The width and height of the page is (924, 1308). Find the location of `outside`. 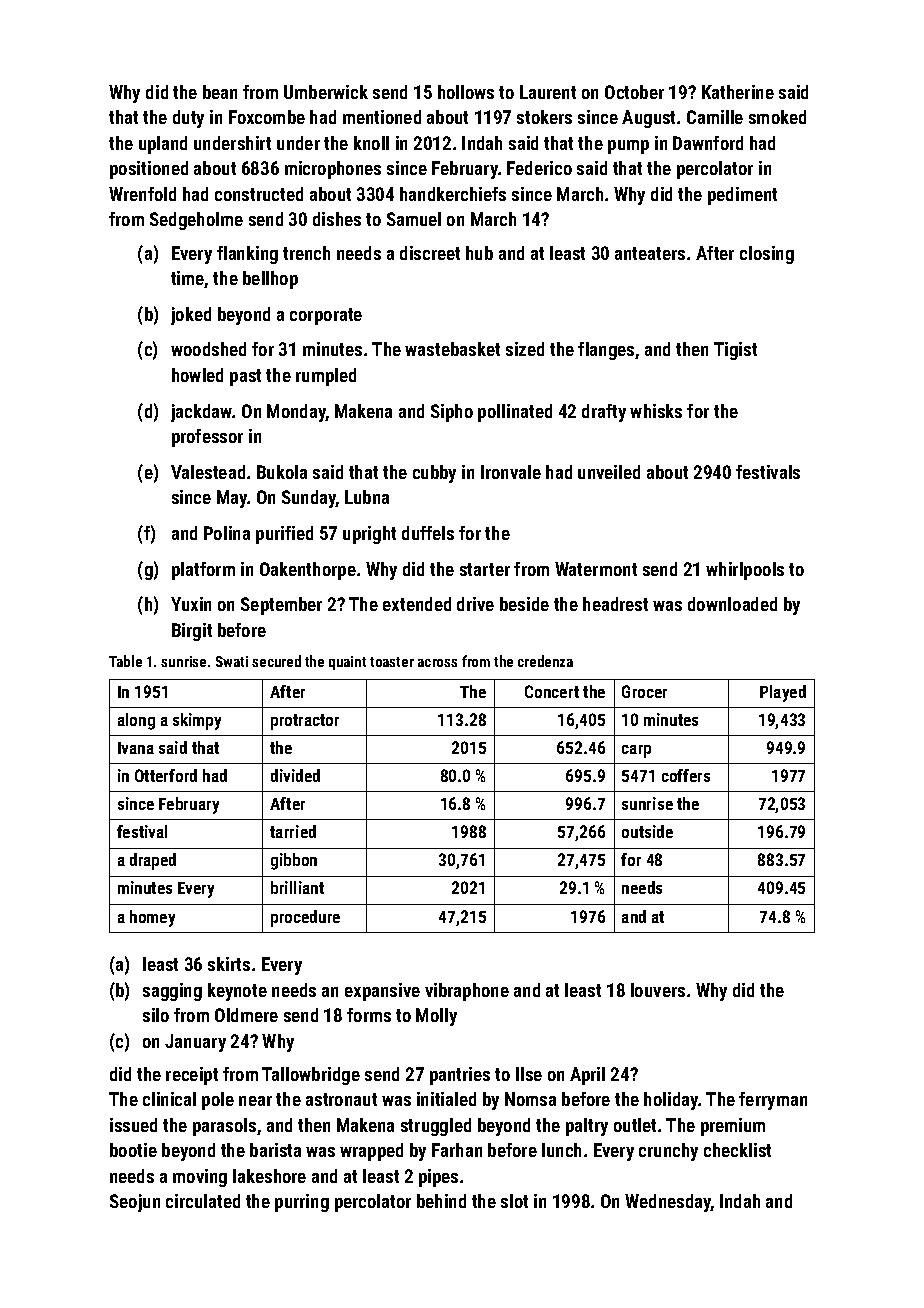

outside is located at coordinates (647, 831).
